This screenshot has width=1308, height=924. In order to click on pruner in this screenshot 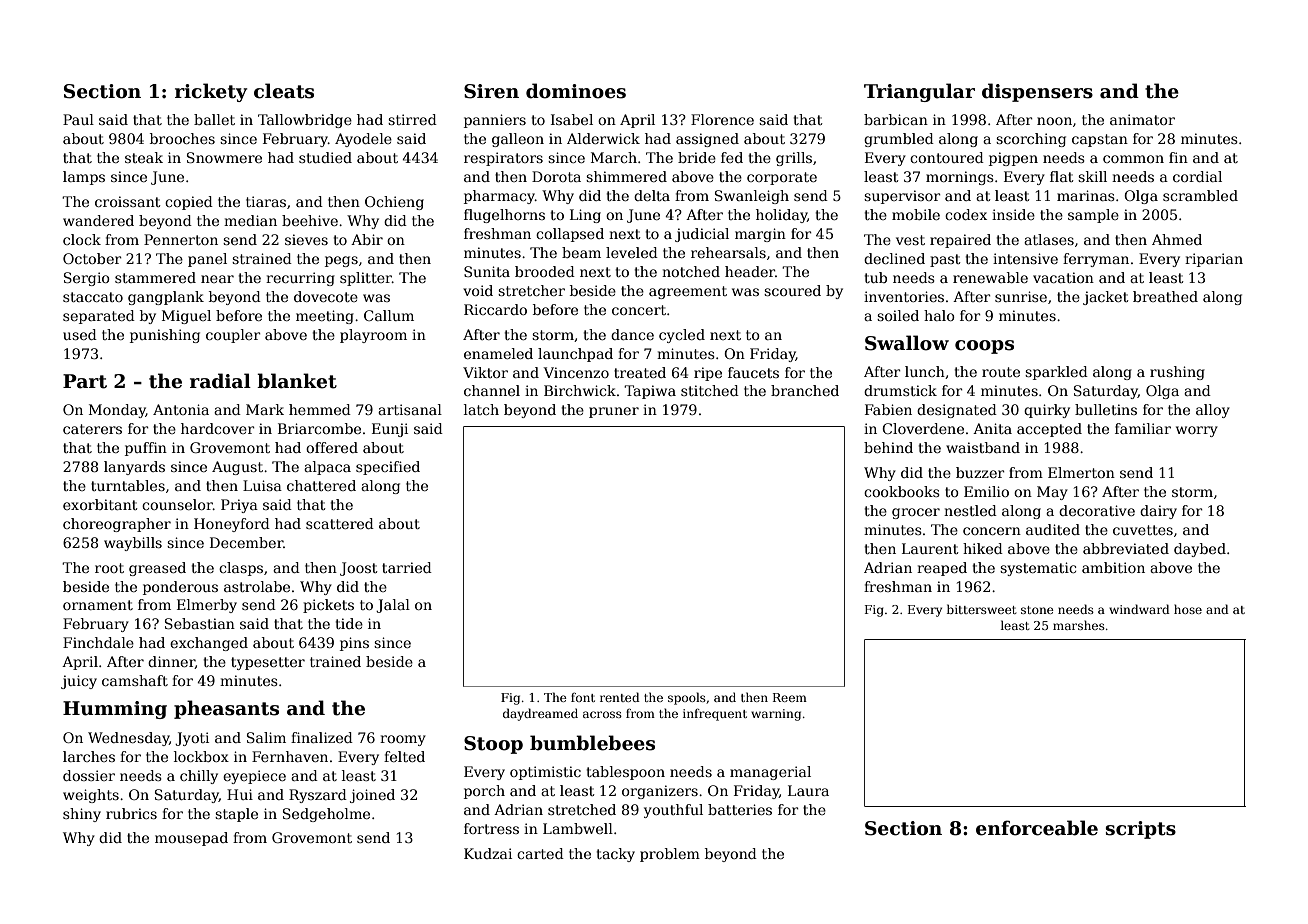, I will do `click(614, 412)`.
